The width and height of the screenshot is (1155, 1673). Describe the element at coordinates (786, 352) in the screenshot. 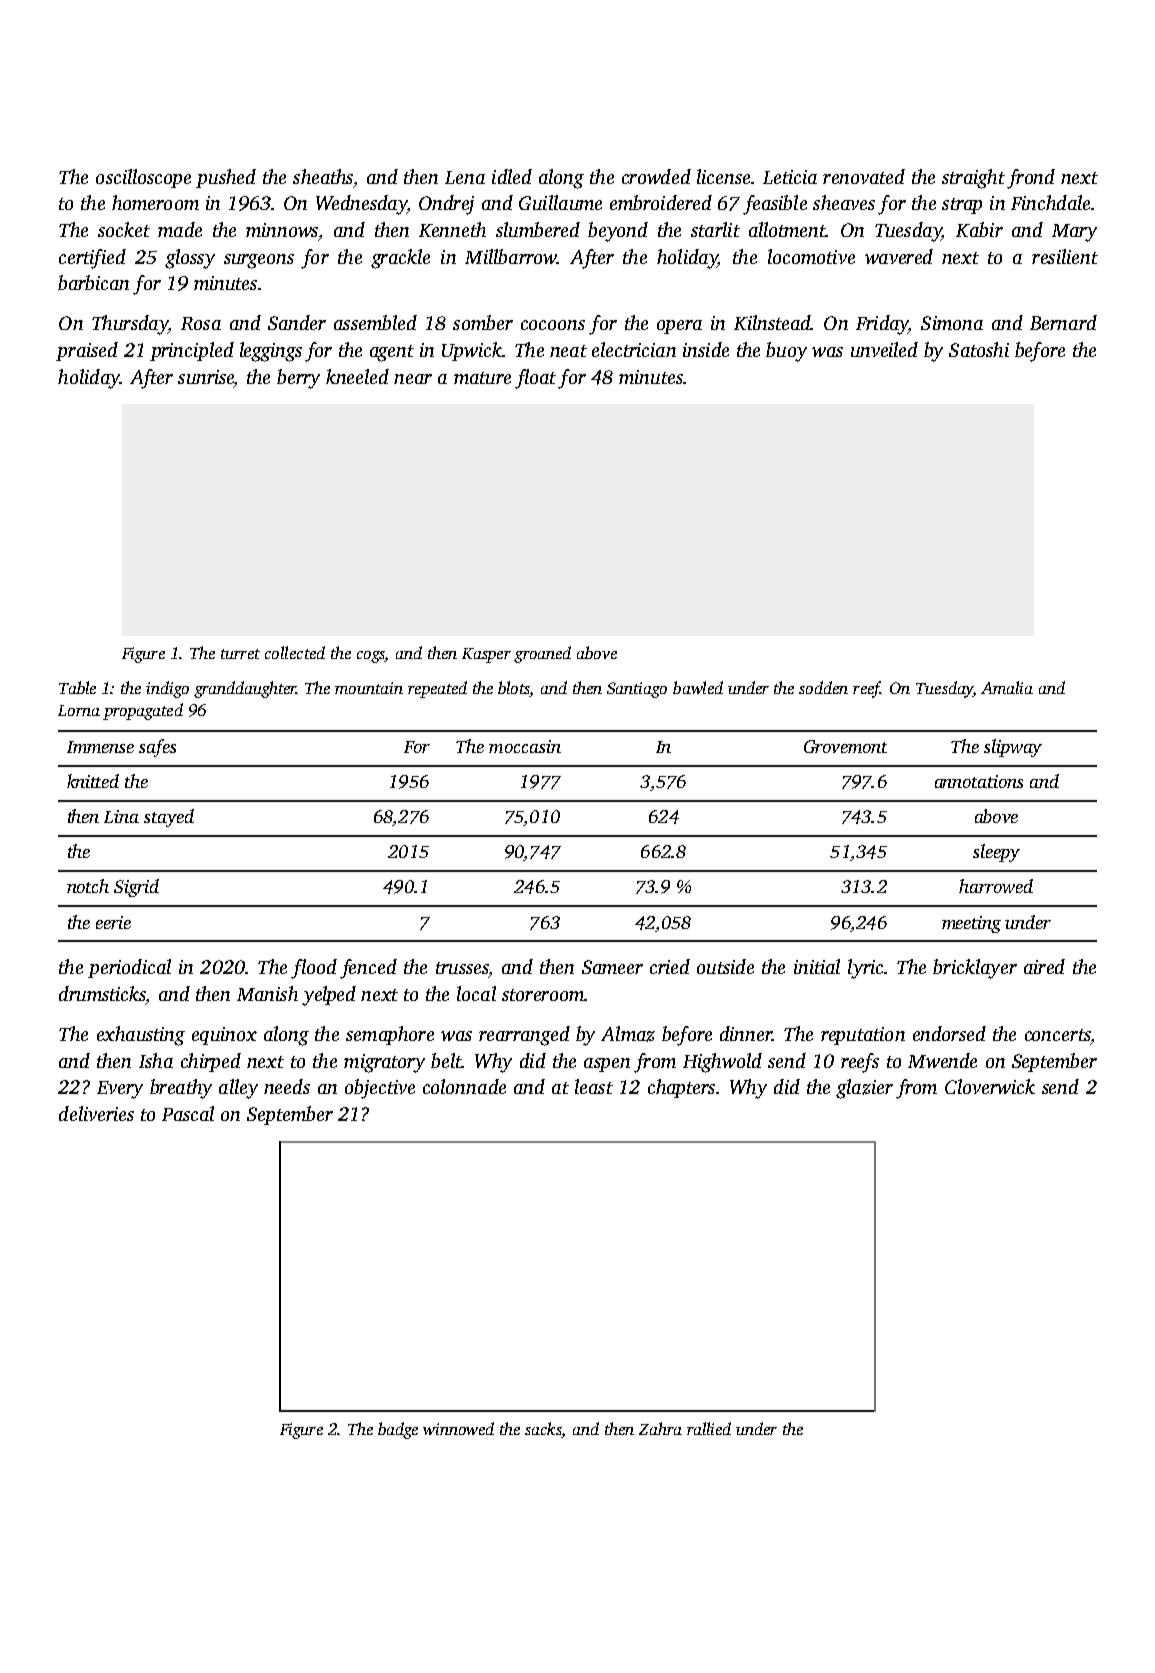

I see `buoy` at that location.
